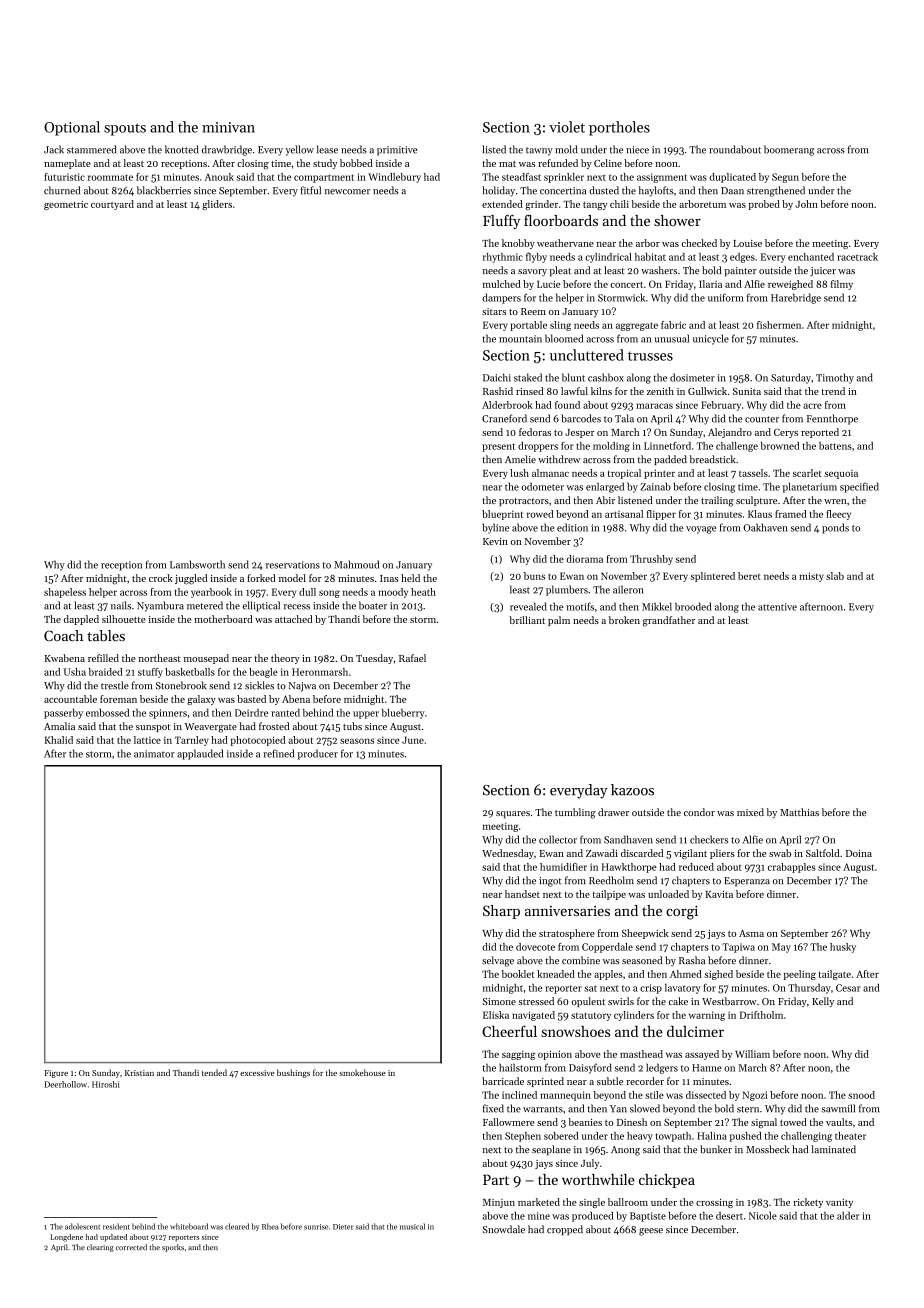 The image size is (924, 1308). I want to click on galaxy, so click(201, 700).
